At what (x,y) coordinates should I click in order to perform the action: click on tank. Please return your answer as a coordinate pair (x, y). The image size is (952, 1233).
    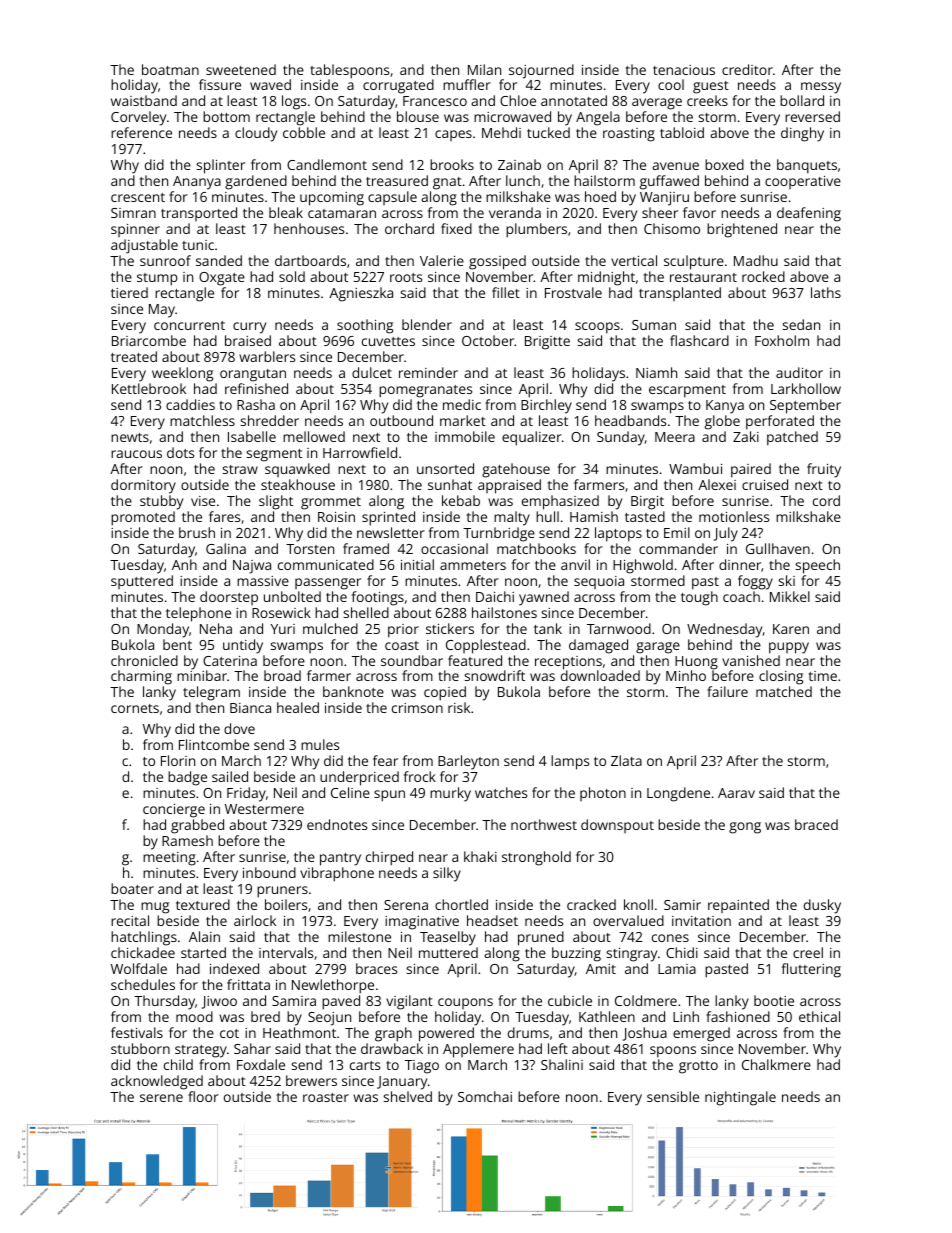
    Looking at the image, I should click on (548, 628).
